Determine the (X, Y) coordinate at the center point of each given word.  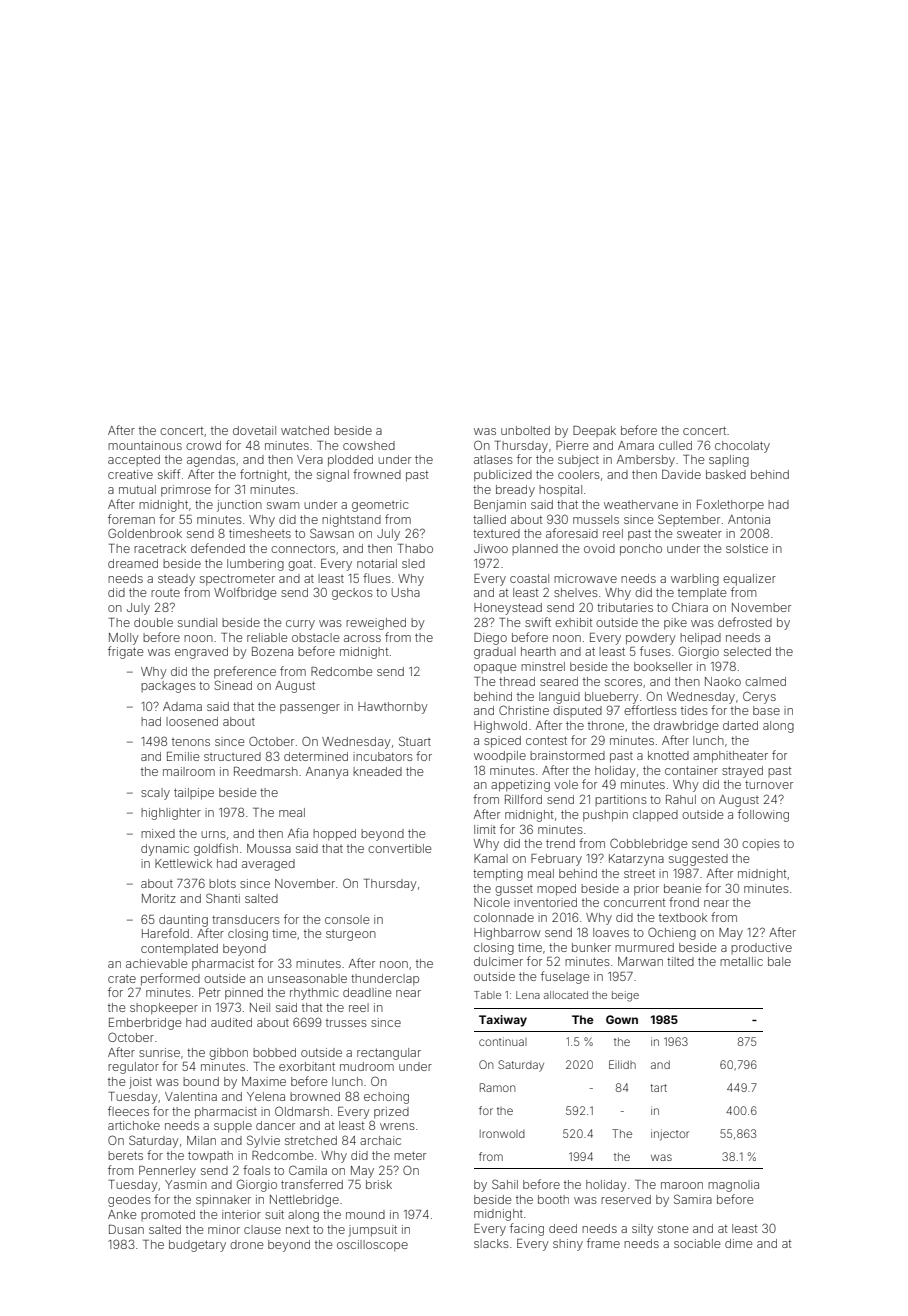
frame (603, 1243)
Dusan (126, 1229)
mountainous (145, 445)
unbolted (525, 430)
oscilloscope (372, 1246)
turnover (769, 784)
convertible (399, 848)
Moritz (159, 898)
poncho (641, 550)
